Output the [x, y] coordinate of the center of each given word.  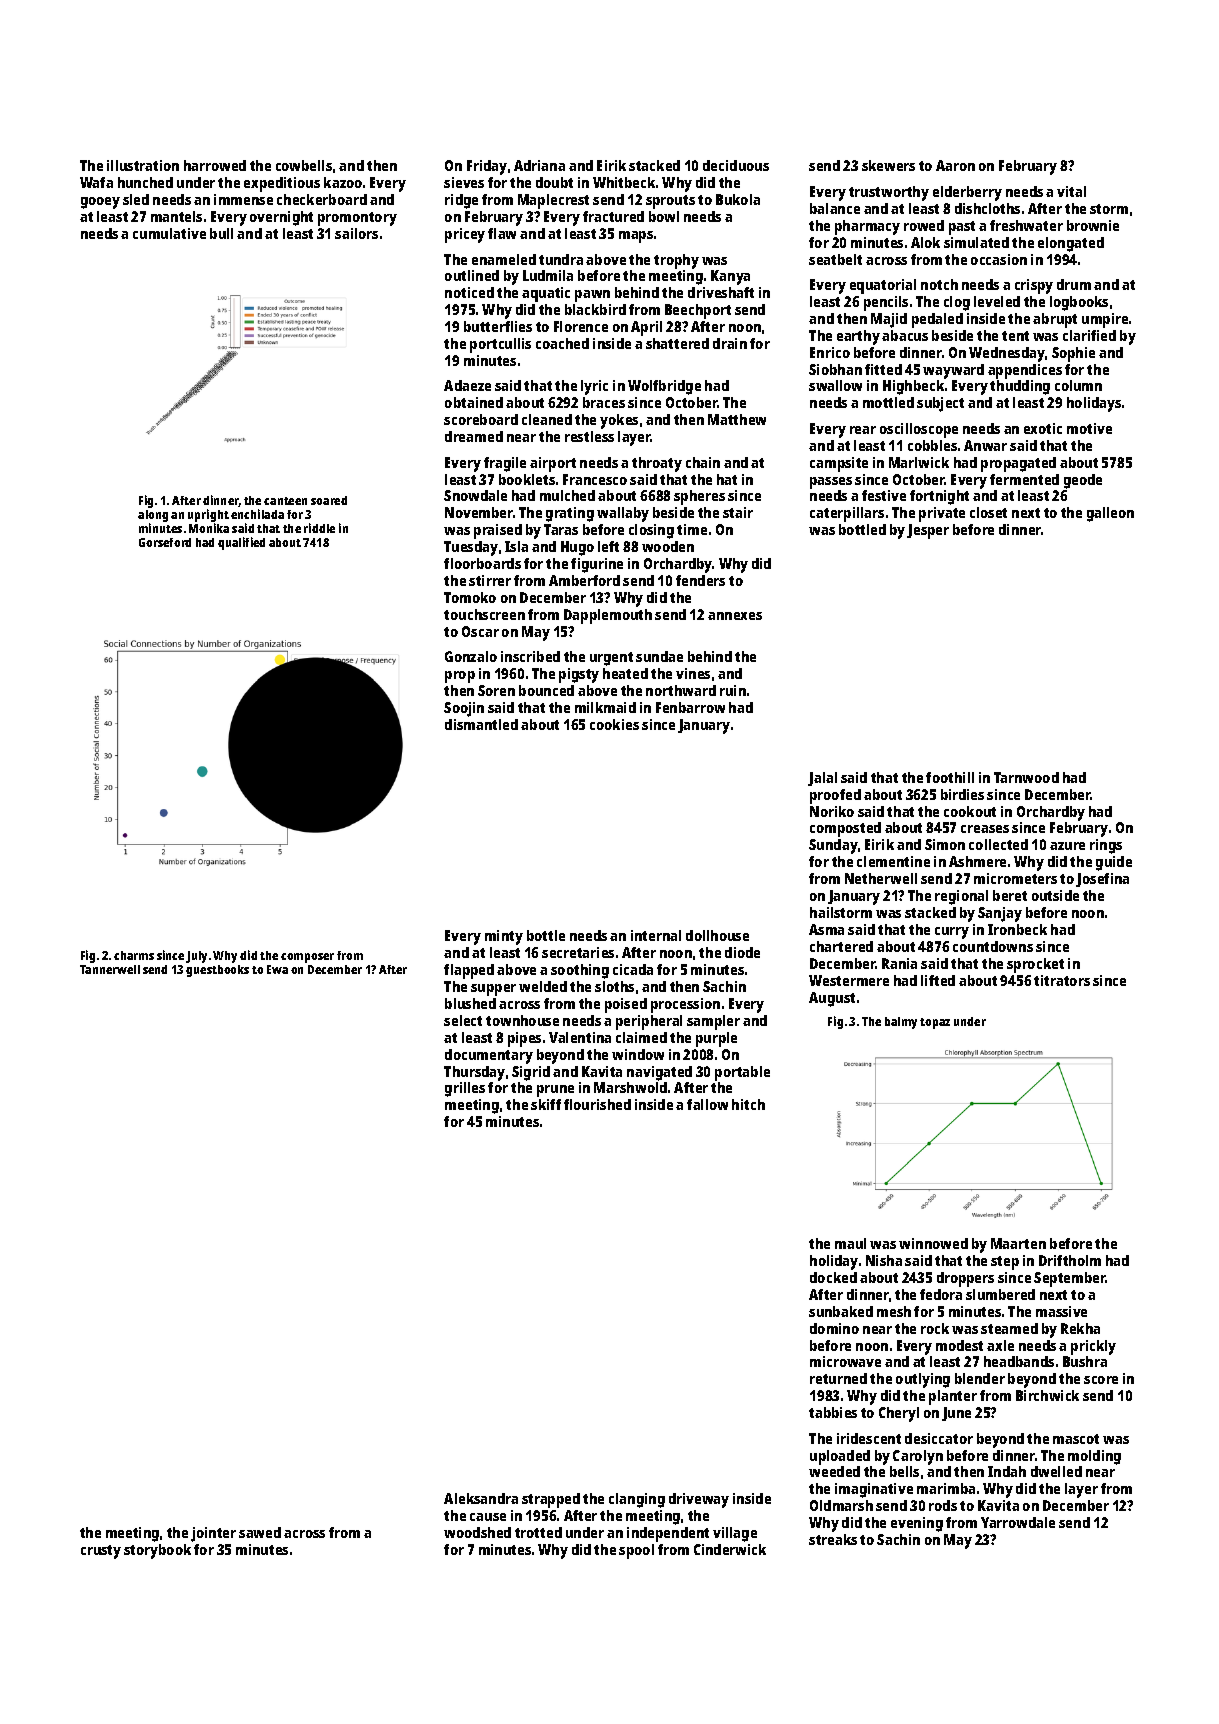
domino [834, 1328]
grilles [465, 1089]
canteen [285, 501]
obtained [474, 402]
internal [656, 935]
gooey [100, 203]
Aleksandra [481, 1498]
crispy [1034, 286]
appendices [1025, 371]
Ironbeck [1017, 929]
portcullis [500, 345]
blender [980, 1378]
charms [134, 955]
